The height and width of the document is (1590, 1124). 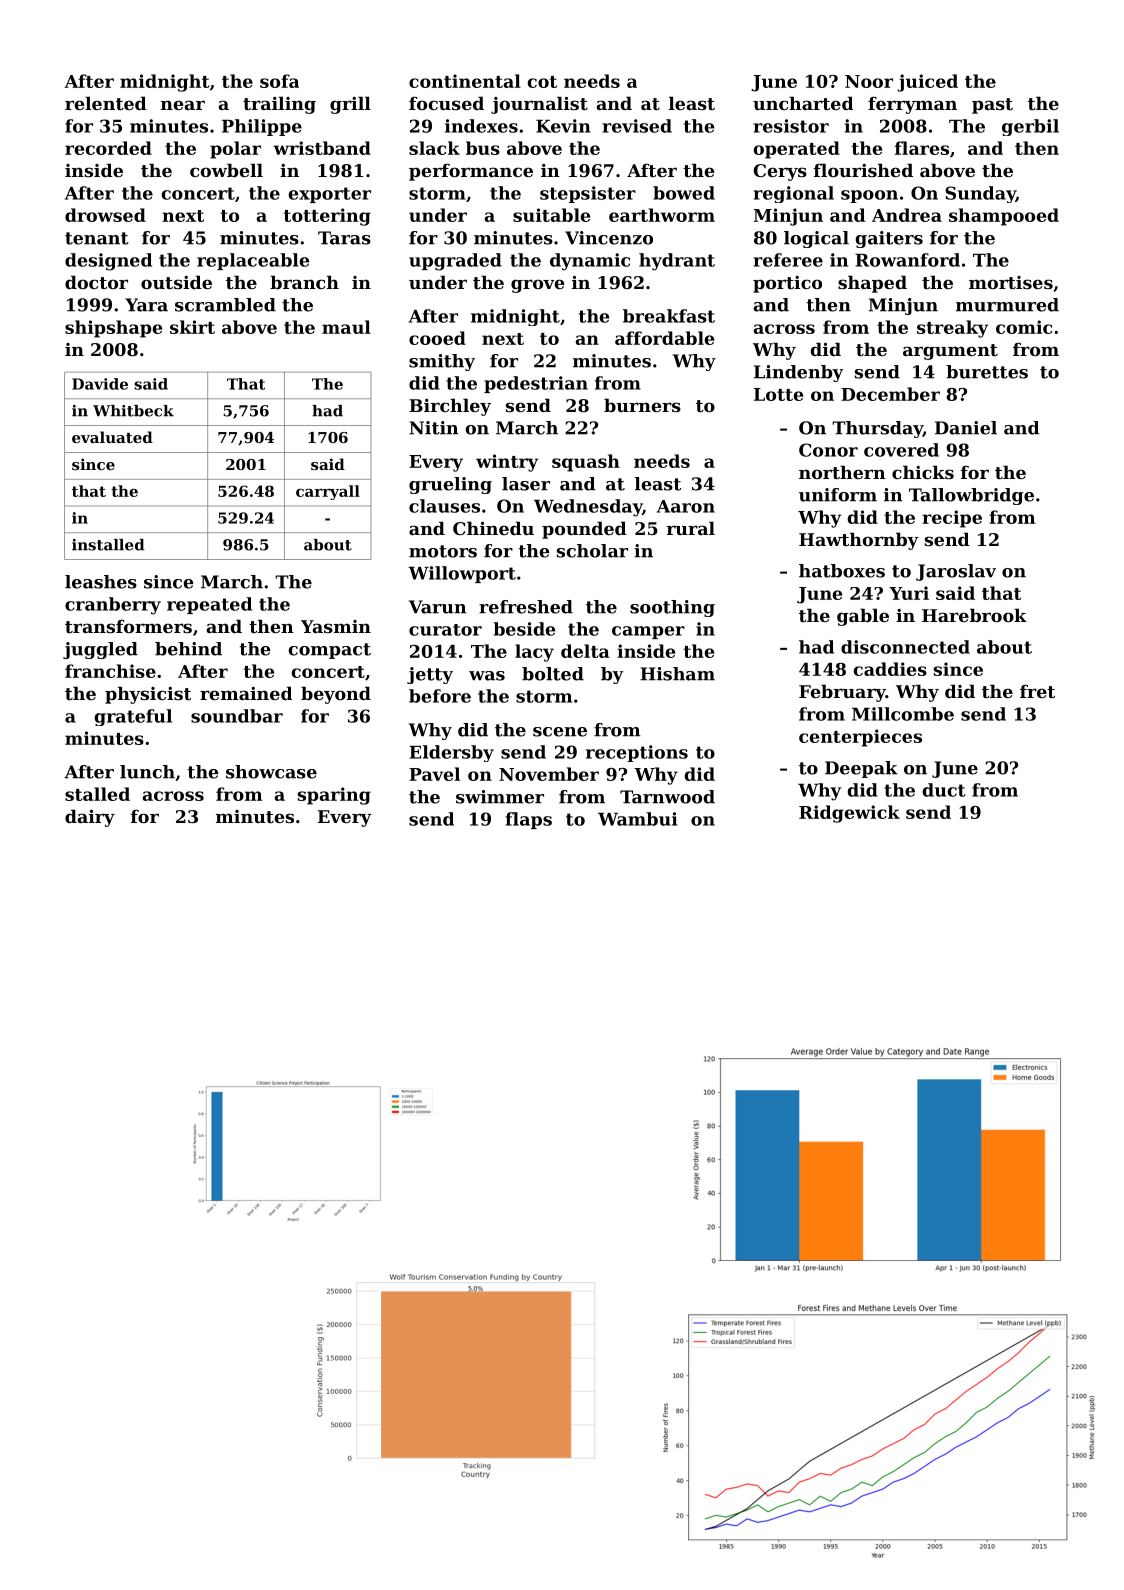 What do you see at coordinates (209, 605) in the document?
I see `repeated` at bounding box center [209, 605].
